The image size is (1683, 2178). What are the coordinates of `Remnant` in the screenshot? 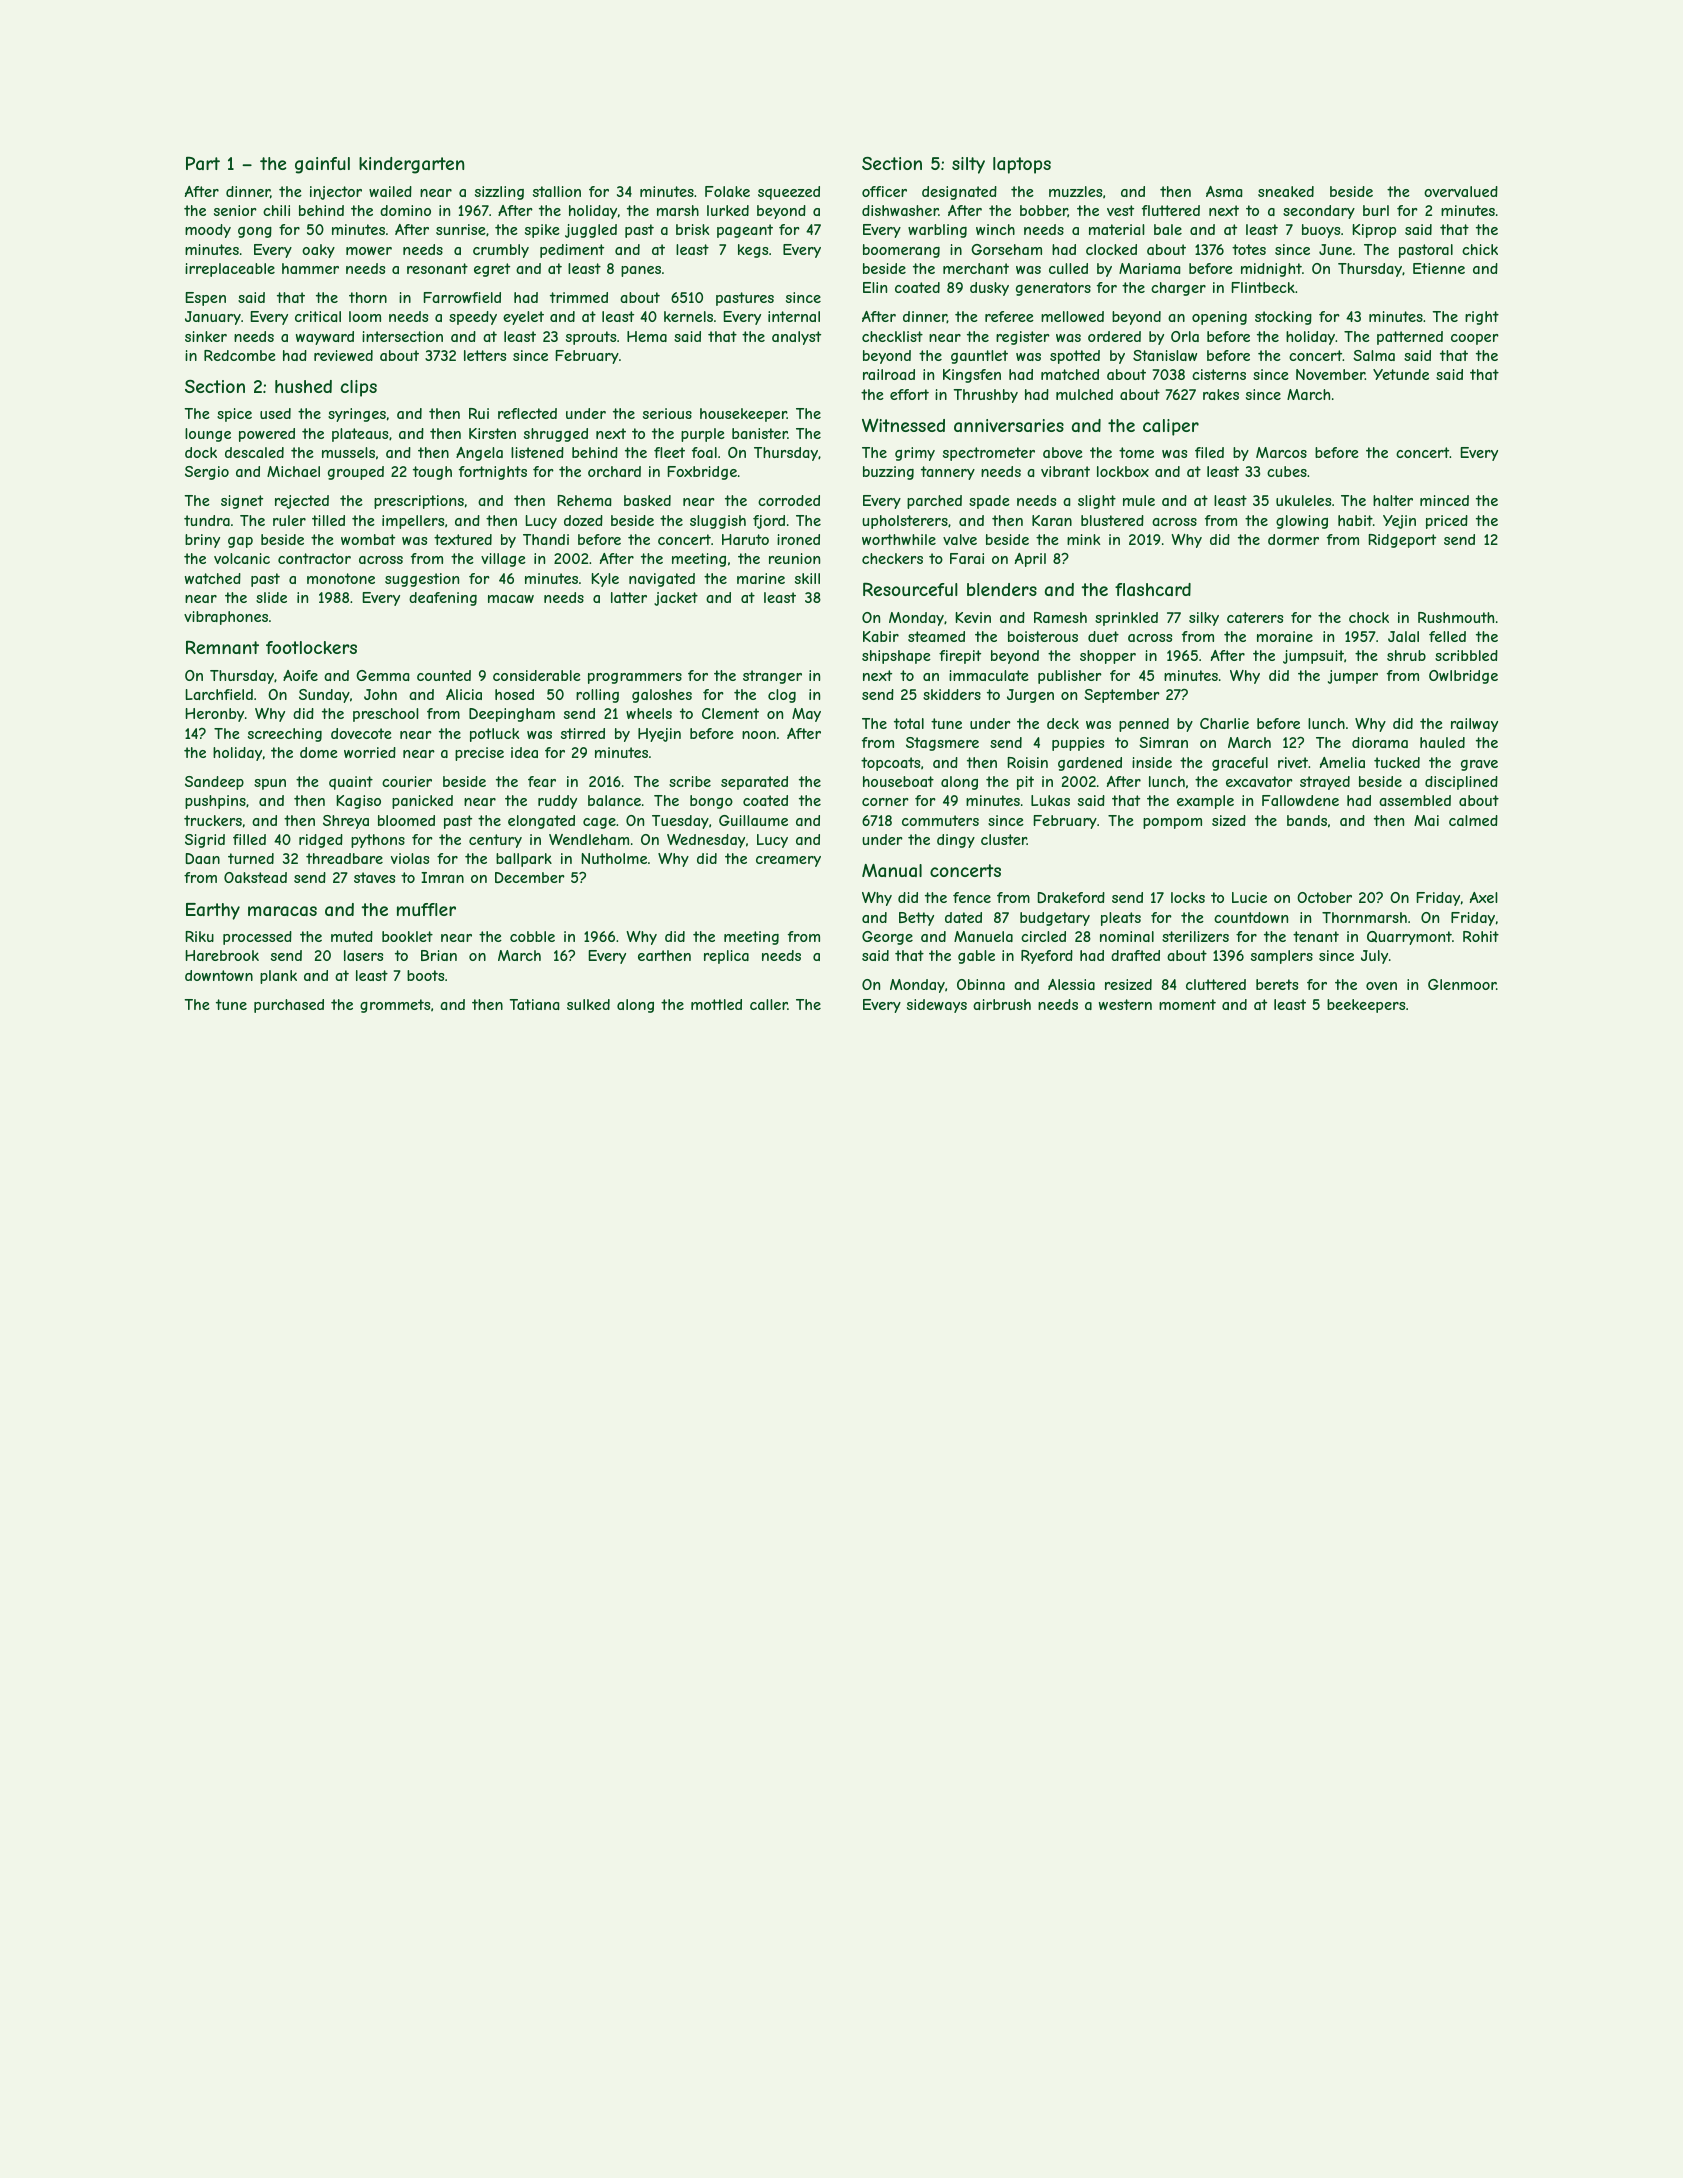 It's located at (222, 647).
